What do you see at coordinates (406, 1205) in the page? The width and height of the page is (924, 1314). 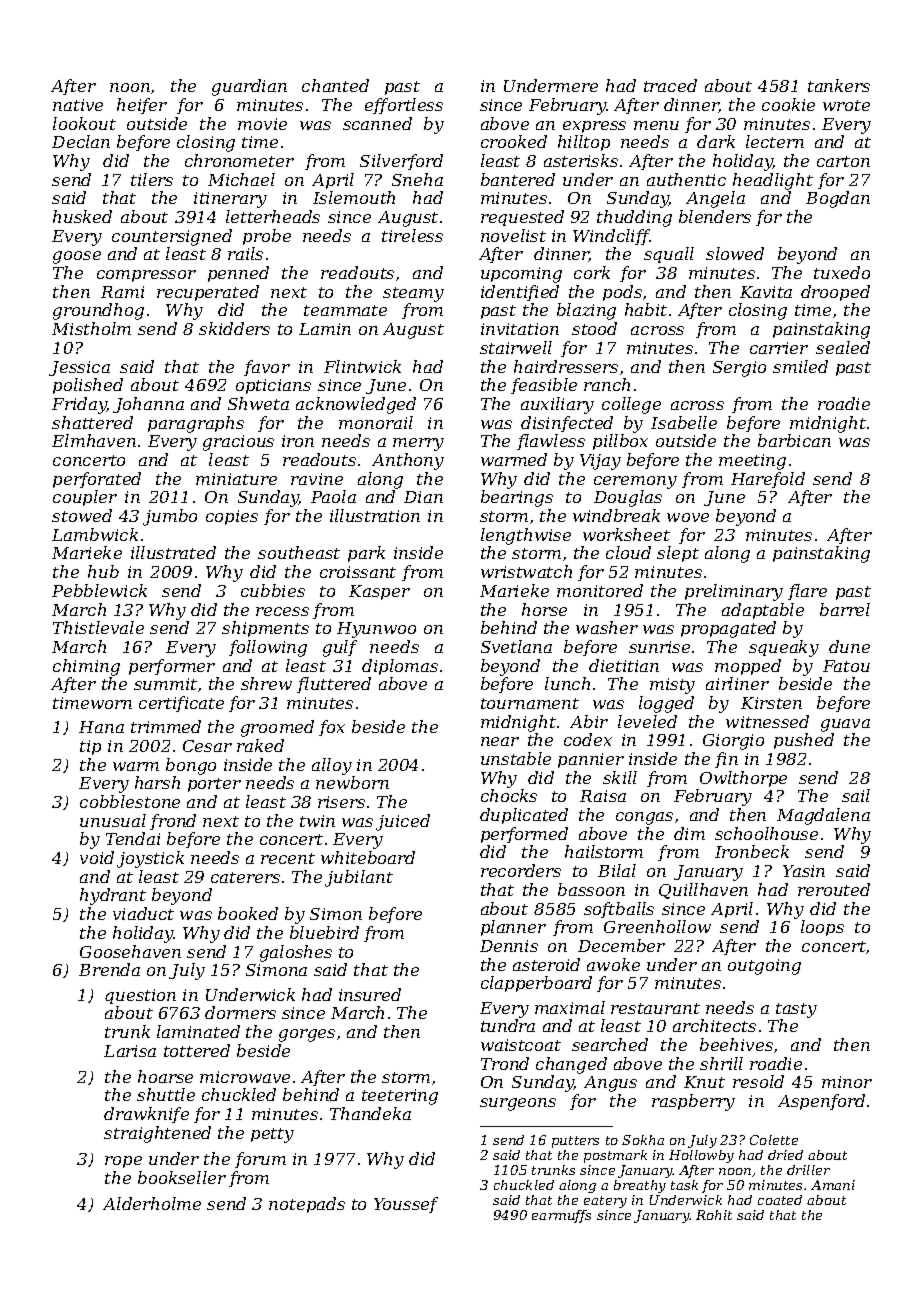 I see `Youssef` at bounding box center [406, 1205].
